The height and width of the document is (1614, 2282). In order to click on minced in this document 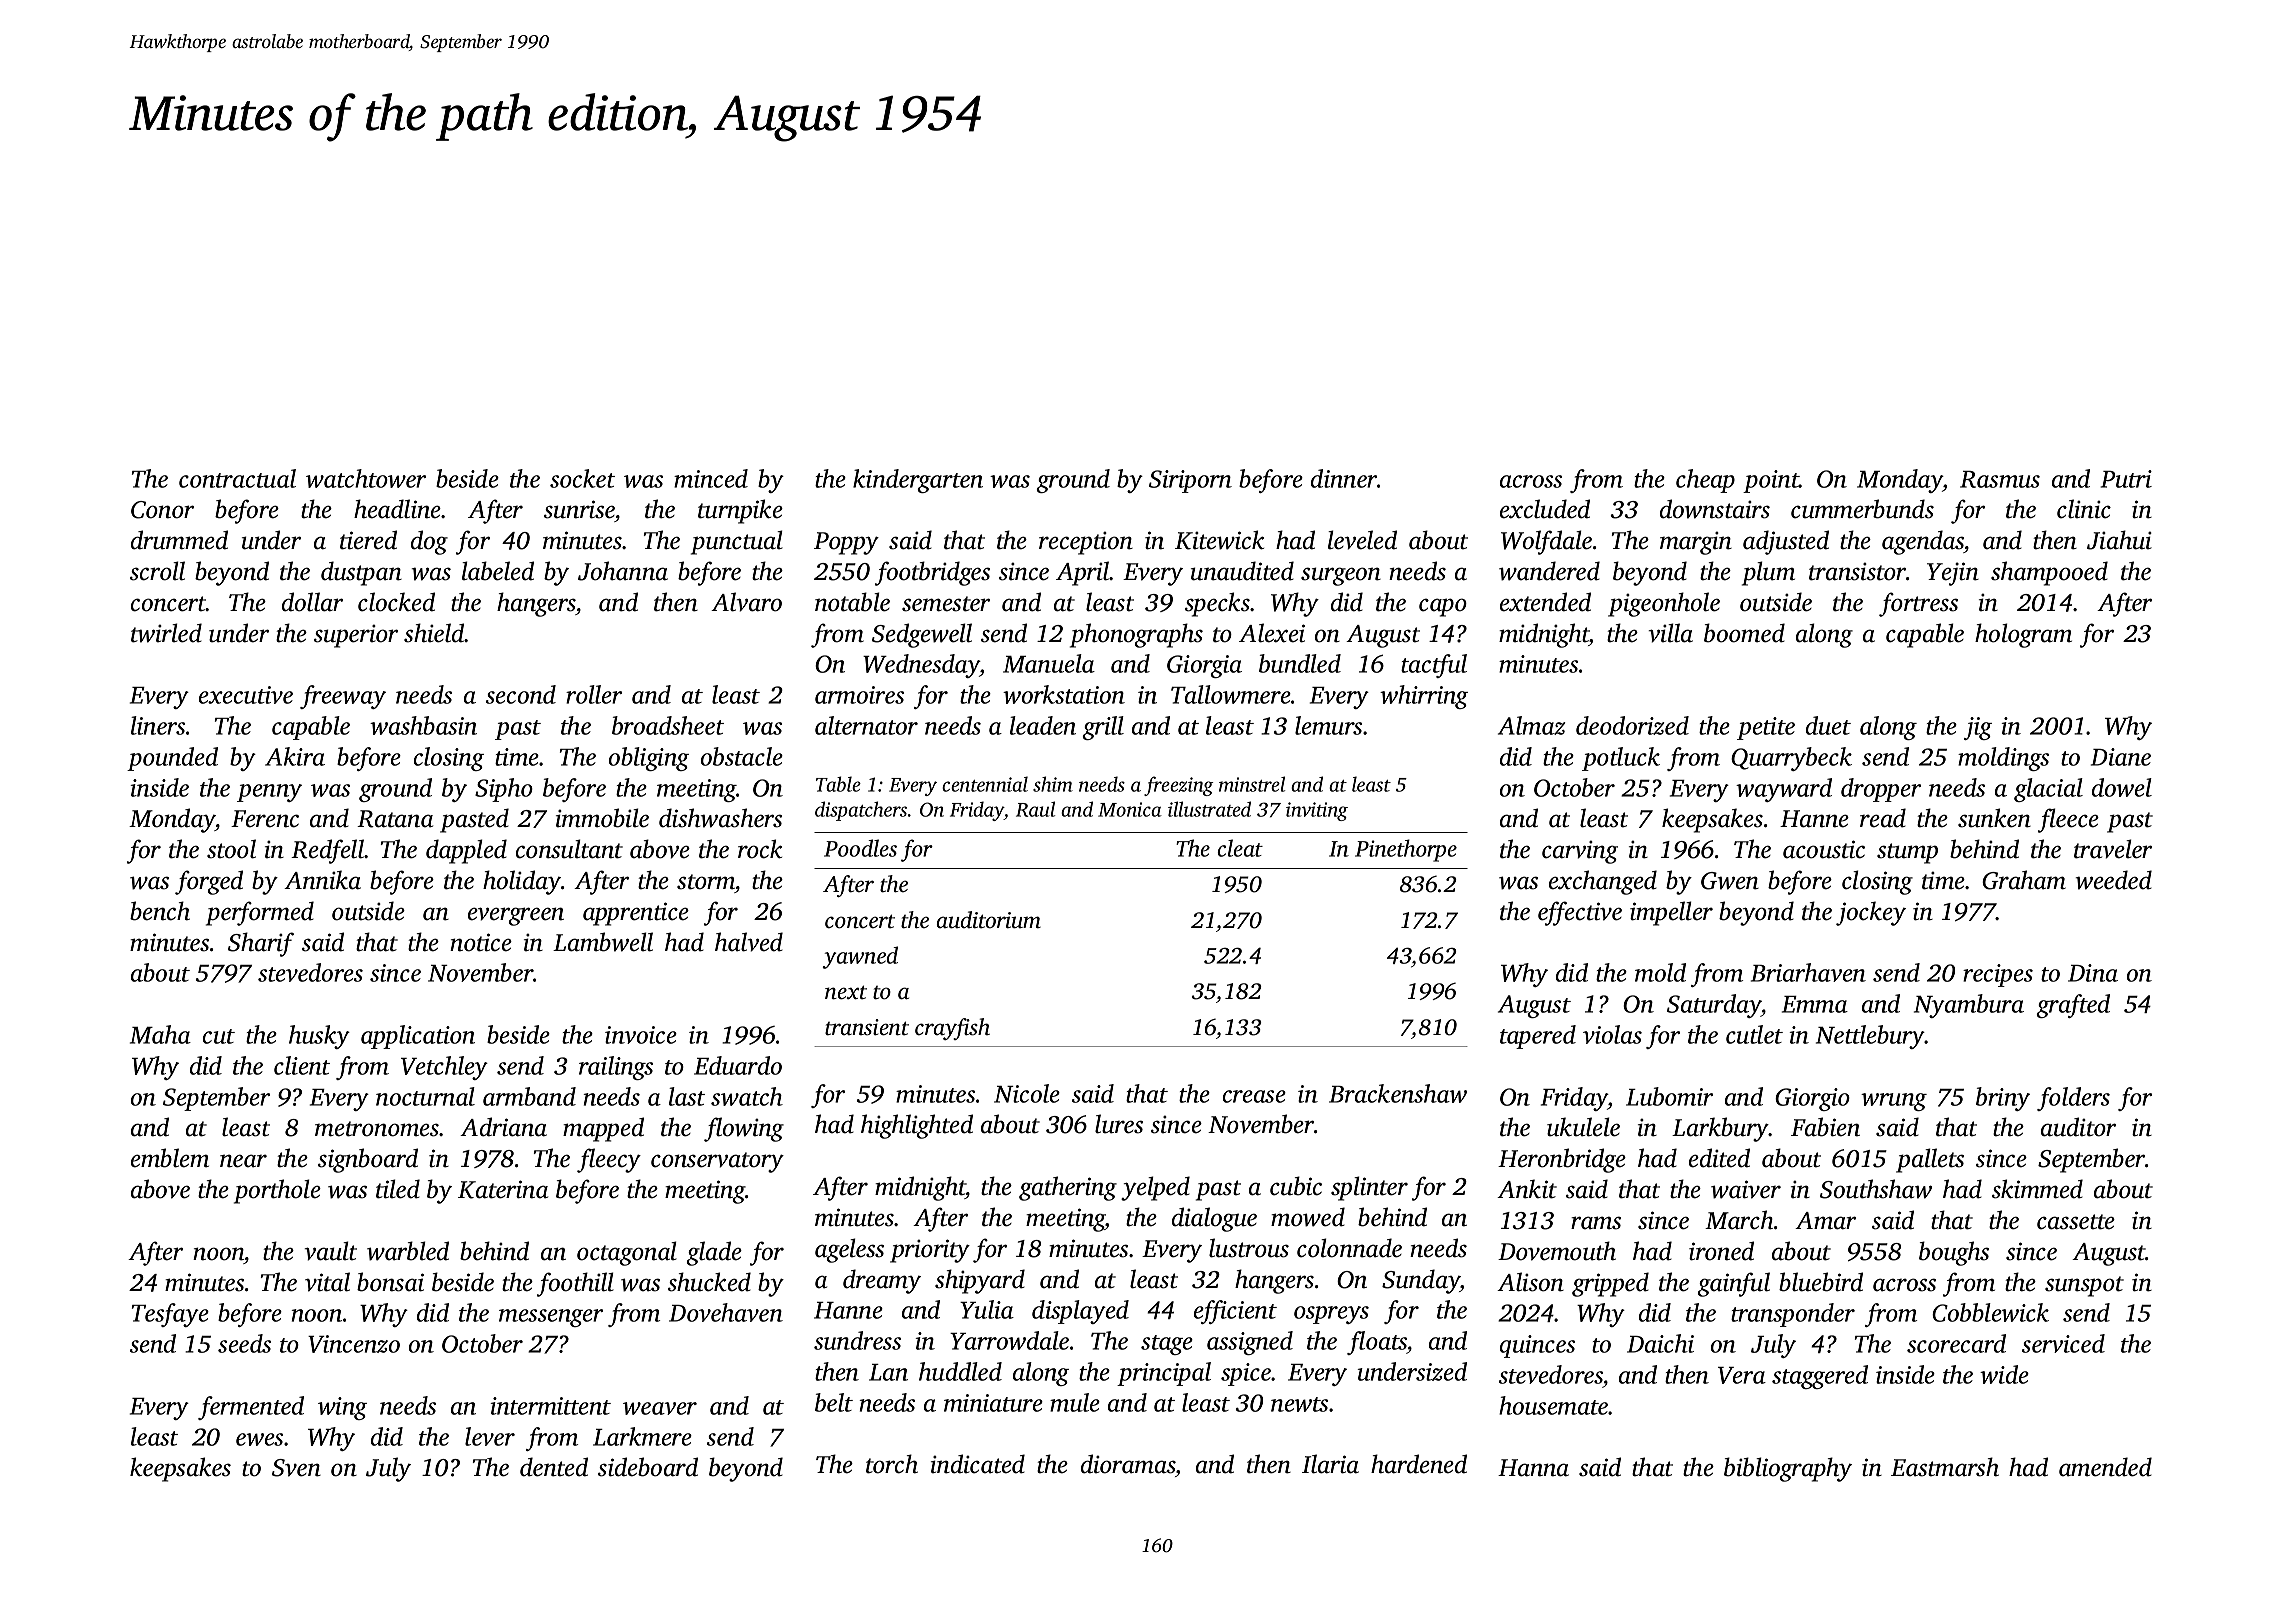, I will do `click(711, 478)`.
